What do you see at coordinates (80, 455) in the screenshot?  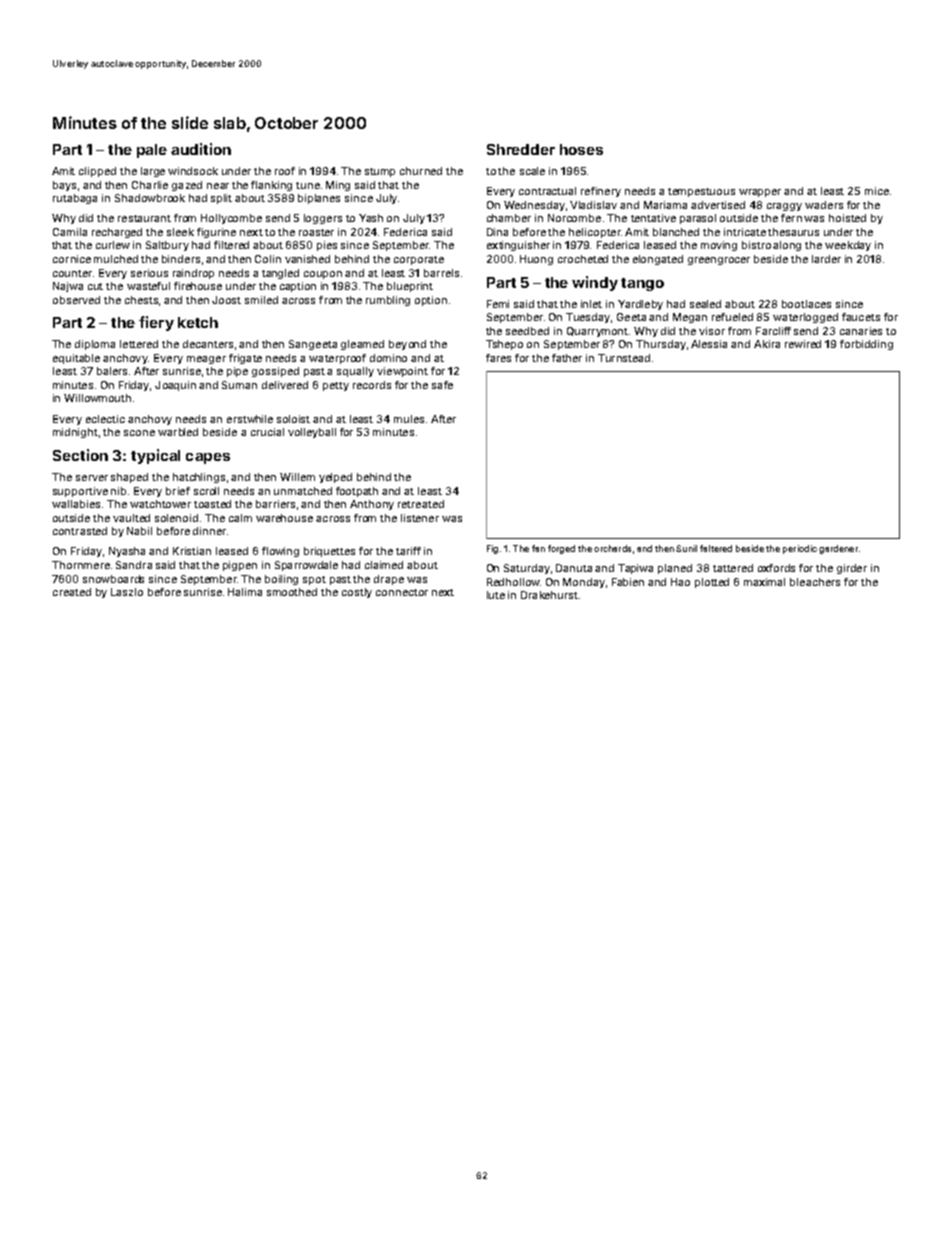 I see `Section` at bounding box center [80, 455].
